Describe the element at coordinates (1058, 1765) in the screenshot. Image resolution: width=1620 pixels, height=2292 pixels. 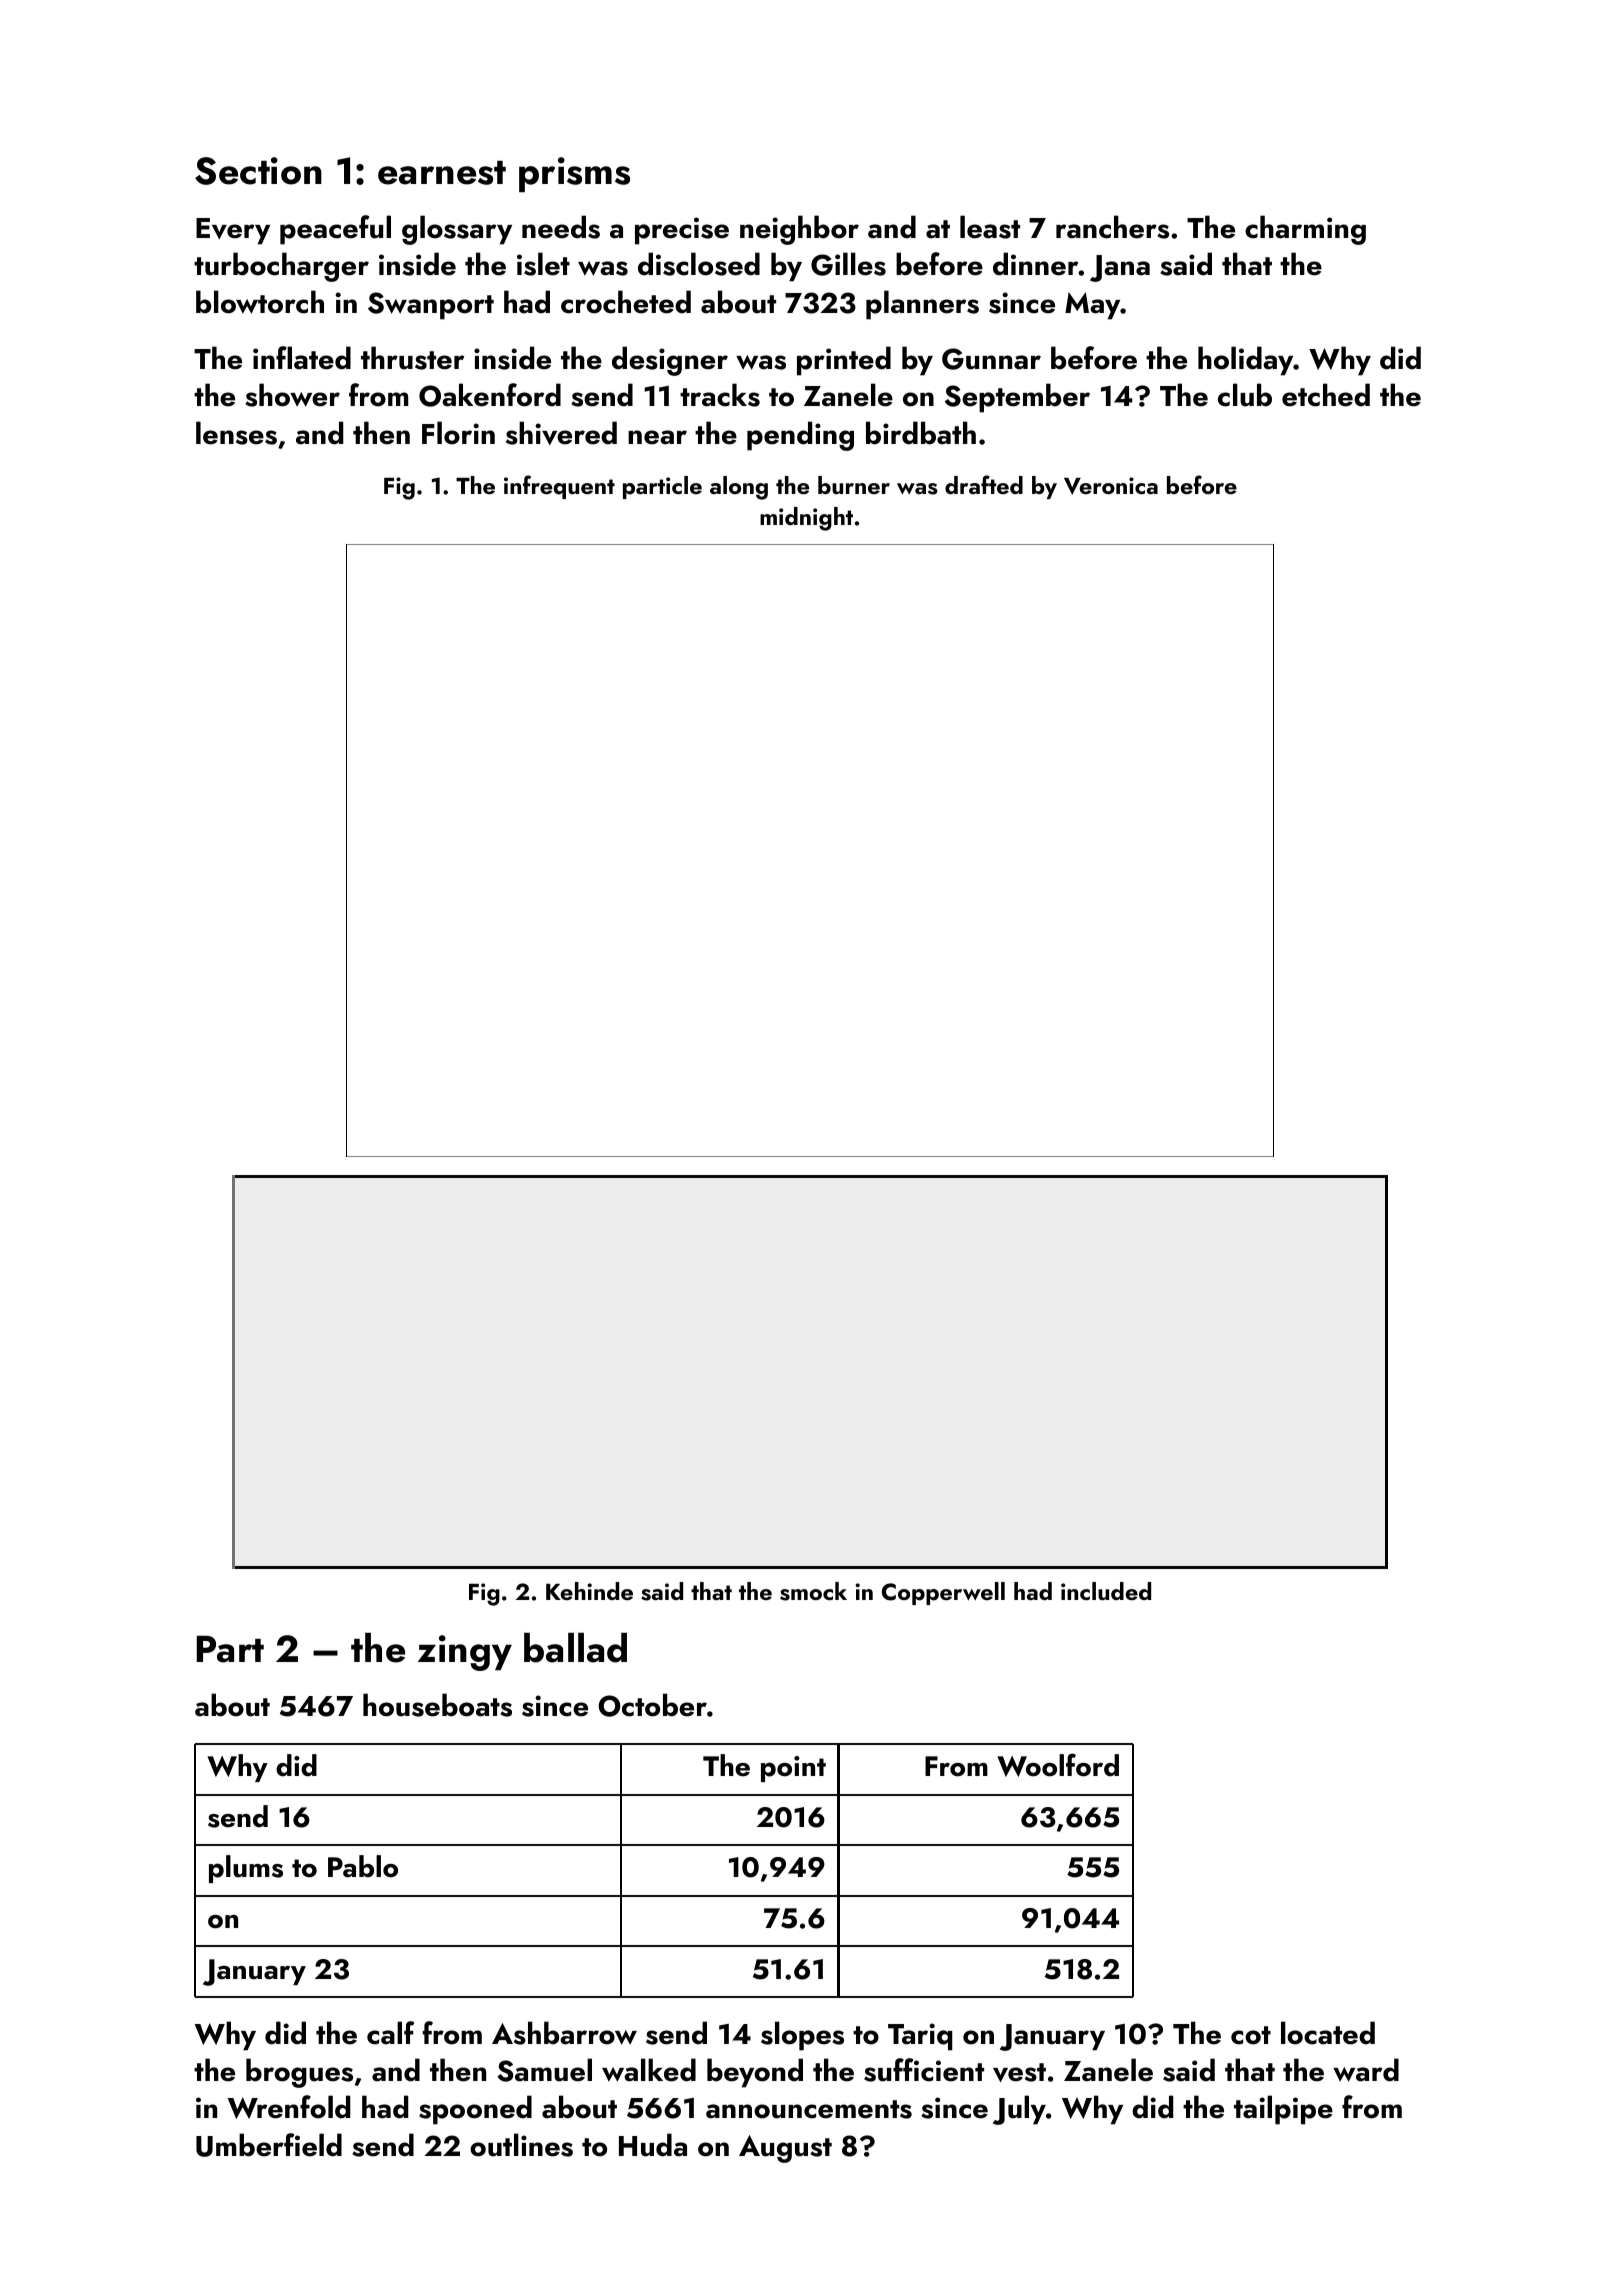
I see `Woolford` at that location.
